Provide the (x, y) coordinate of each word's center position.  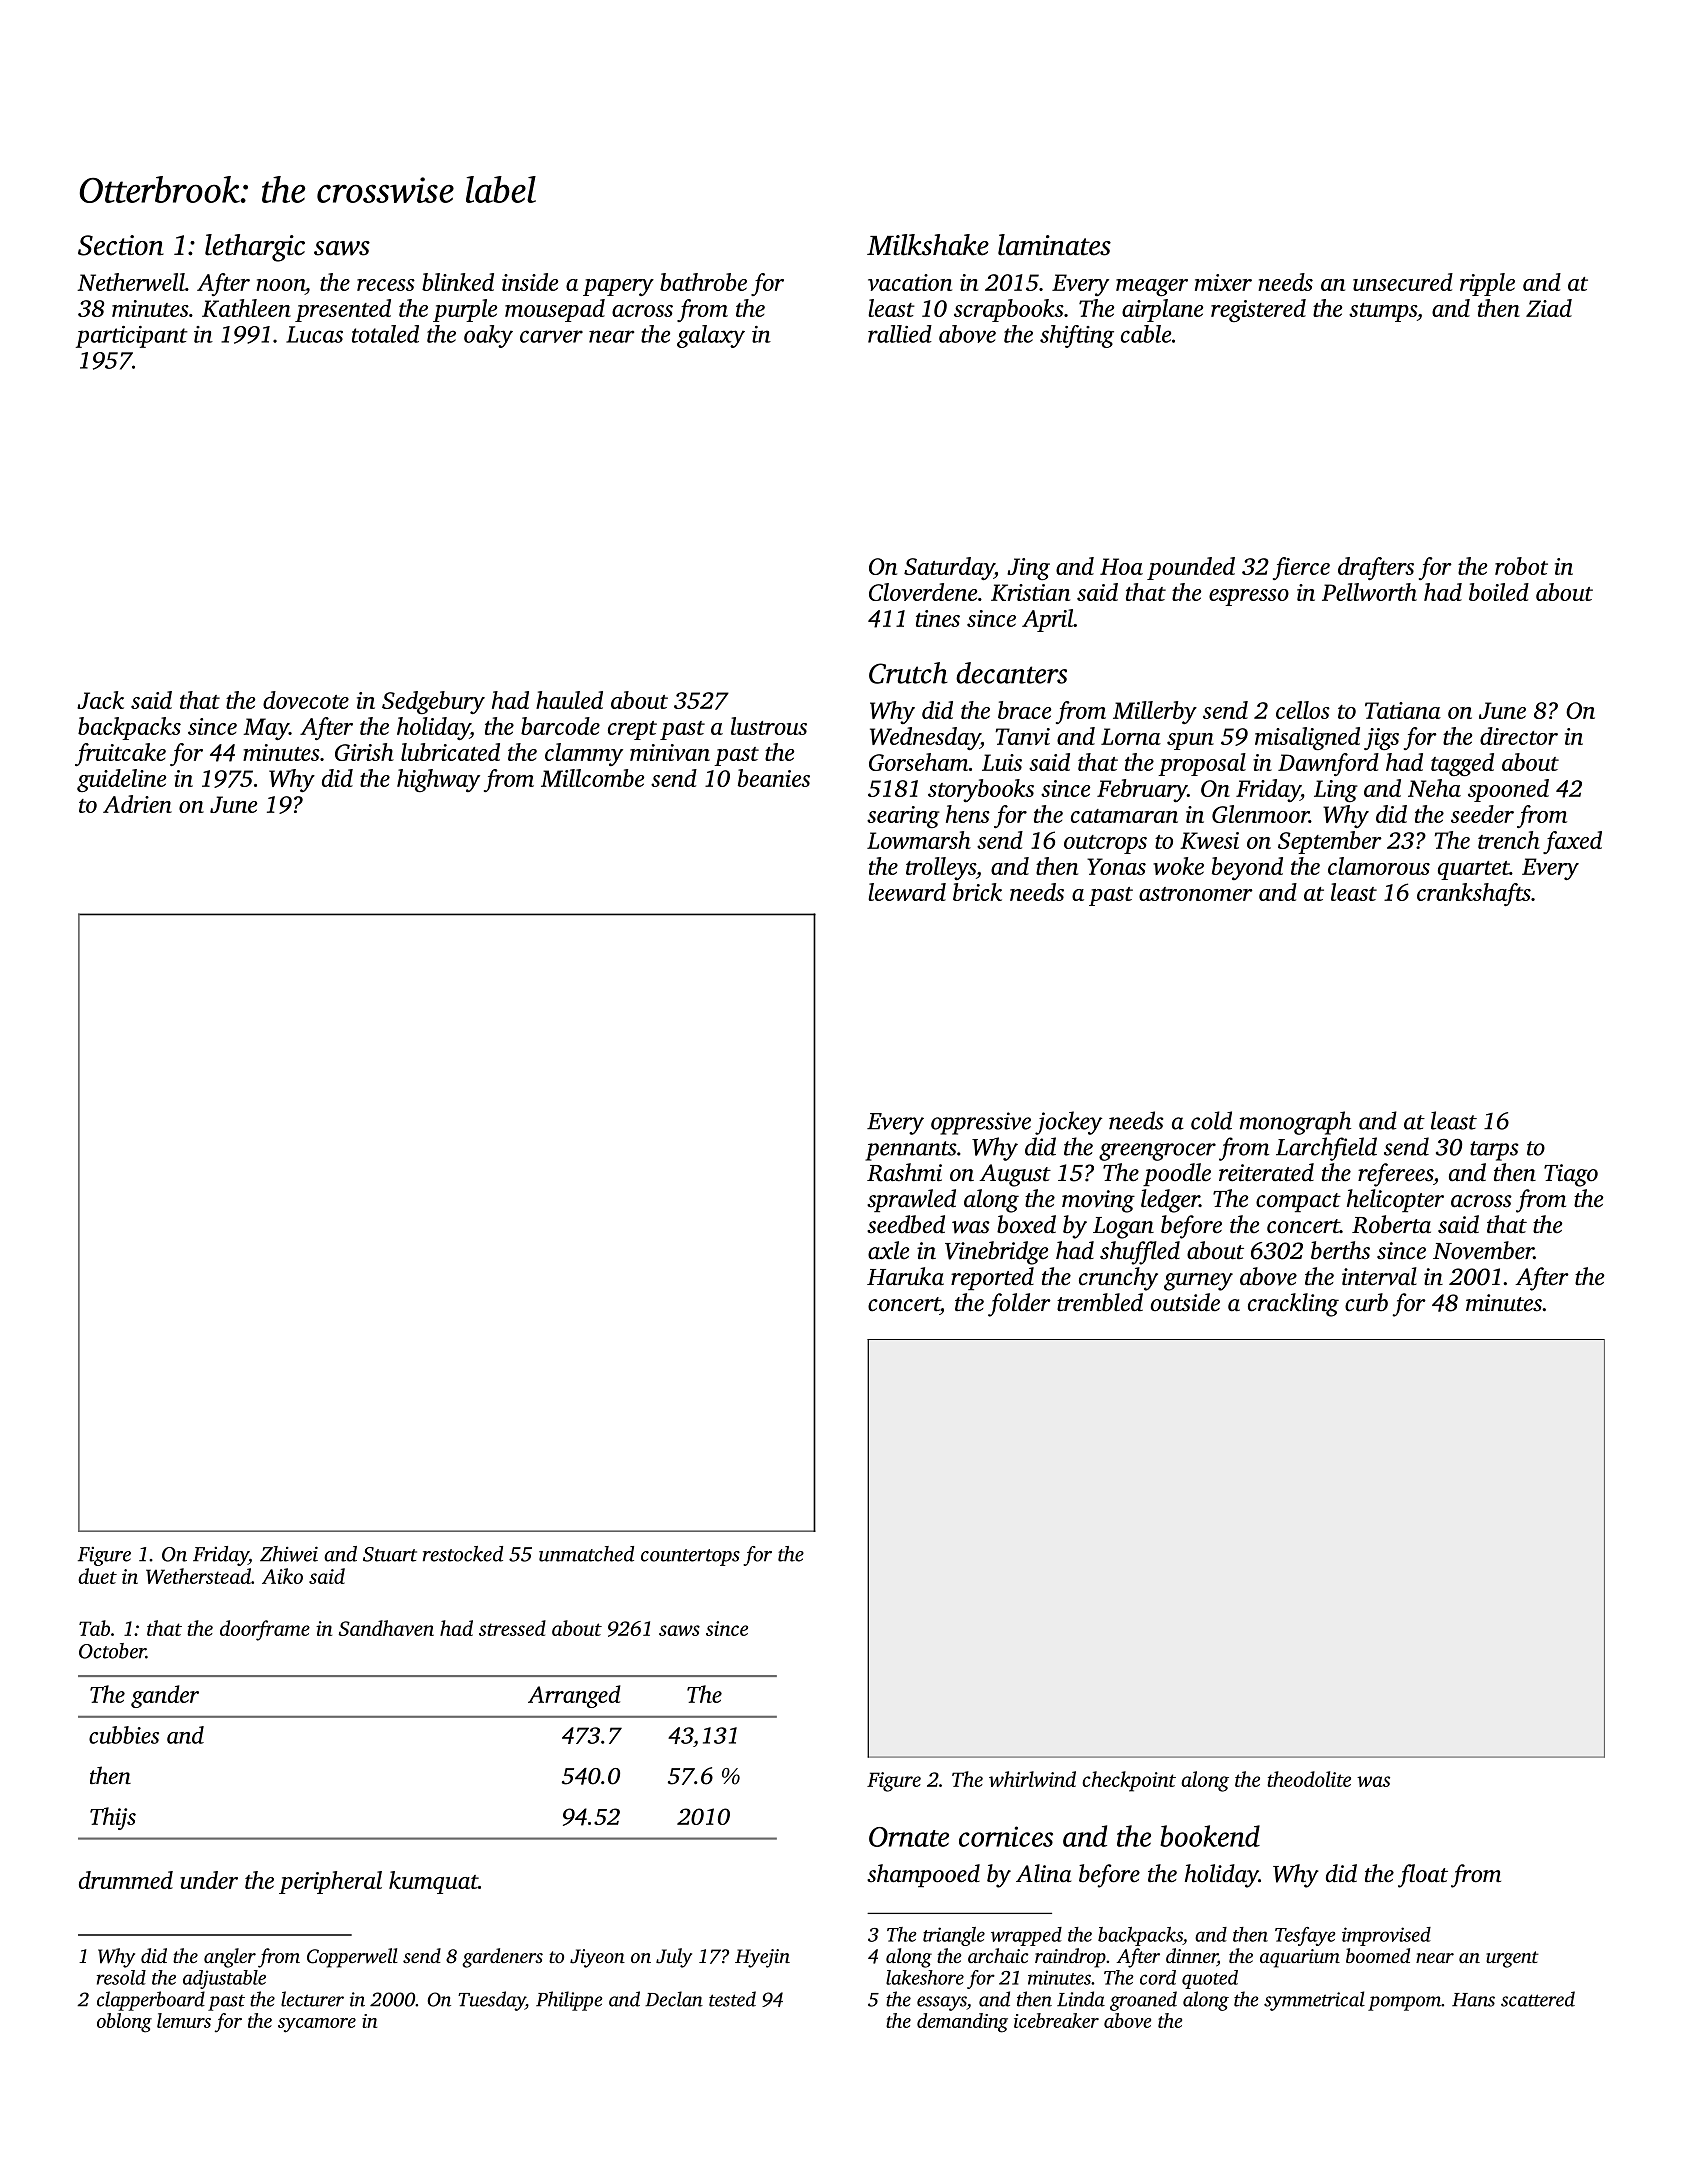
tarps (1494, 1151)
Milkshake (928, 245)
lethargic (255, 248)
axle (888, 1250)
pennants (911, 1151)
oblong (124, 2023)
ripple (1487, 284)
